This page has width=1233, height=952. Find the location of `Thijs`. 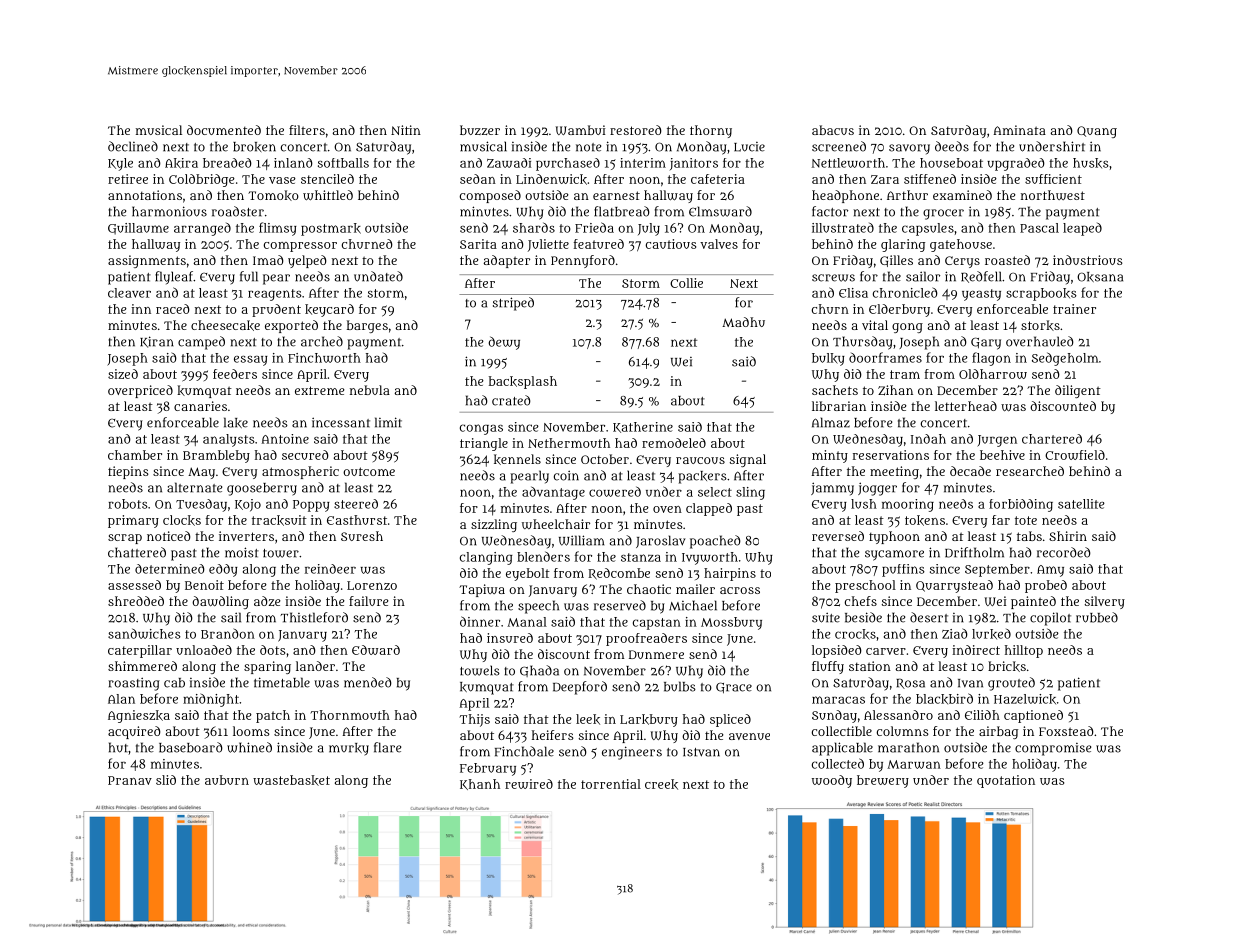

Thijs is located at coordinates (474, 720).
